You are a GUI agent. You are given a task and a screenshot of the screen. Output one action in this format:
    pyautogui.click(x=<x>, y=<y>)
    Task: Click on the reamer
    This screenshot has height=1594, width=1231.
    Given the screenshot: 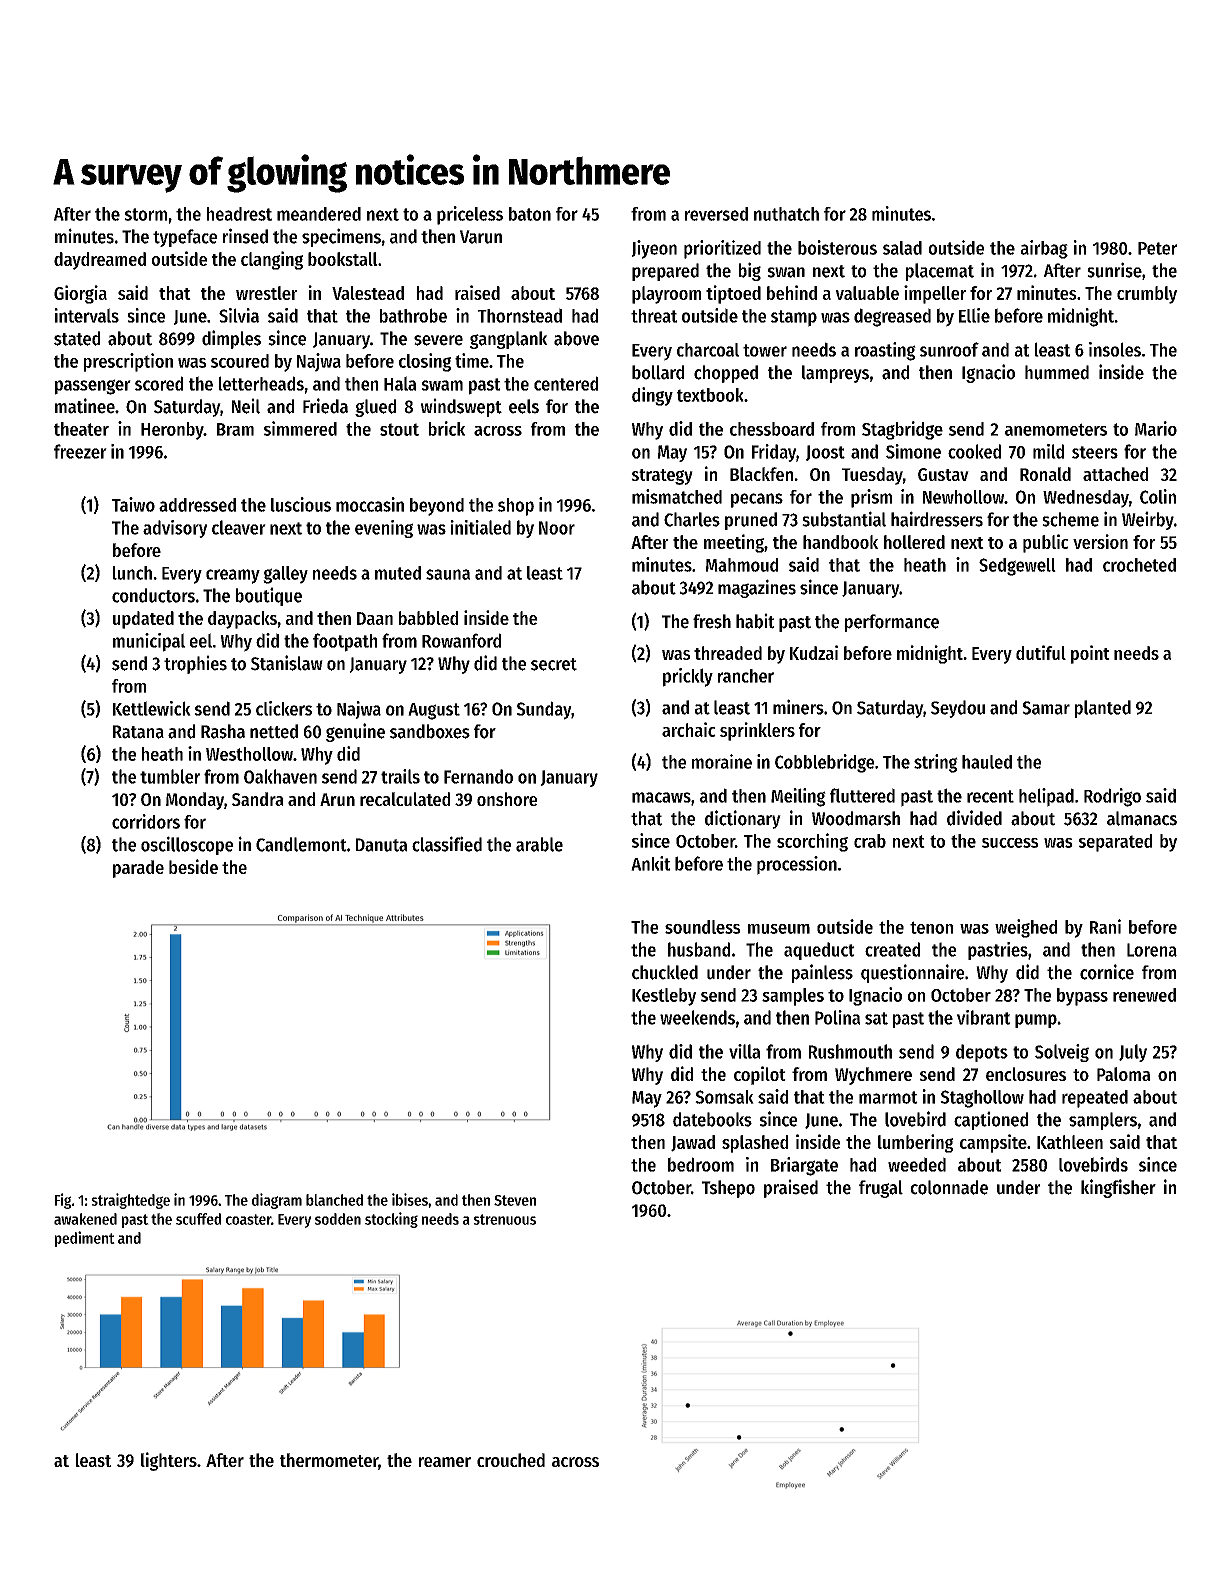 What is the action you would take?
    pyautogui.click(x=445, y=1462)
